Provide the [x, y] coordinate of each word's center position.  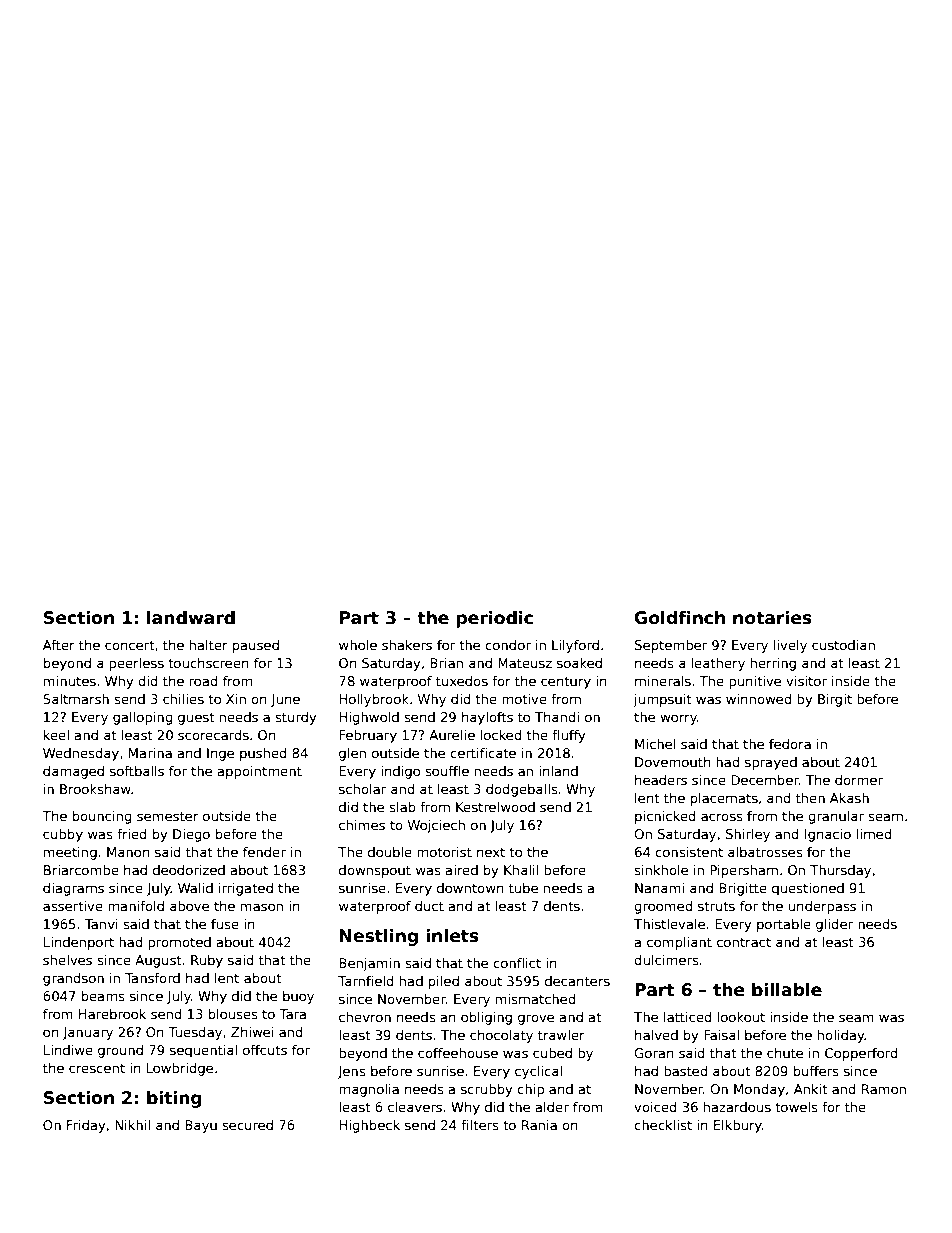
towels [796, 1107]
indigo [400, 772]
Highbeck [369, 1126]
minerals [663, 681]
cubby [63, 835]
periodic [494, 619]
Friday [86, 1126]
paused [256, 646]
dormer [859, 780]
